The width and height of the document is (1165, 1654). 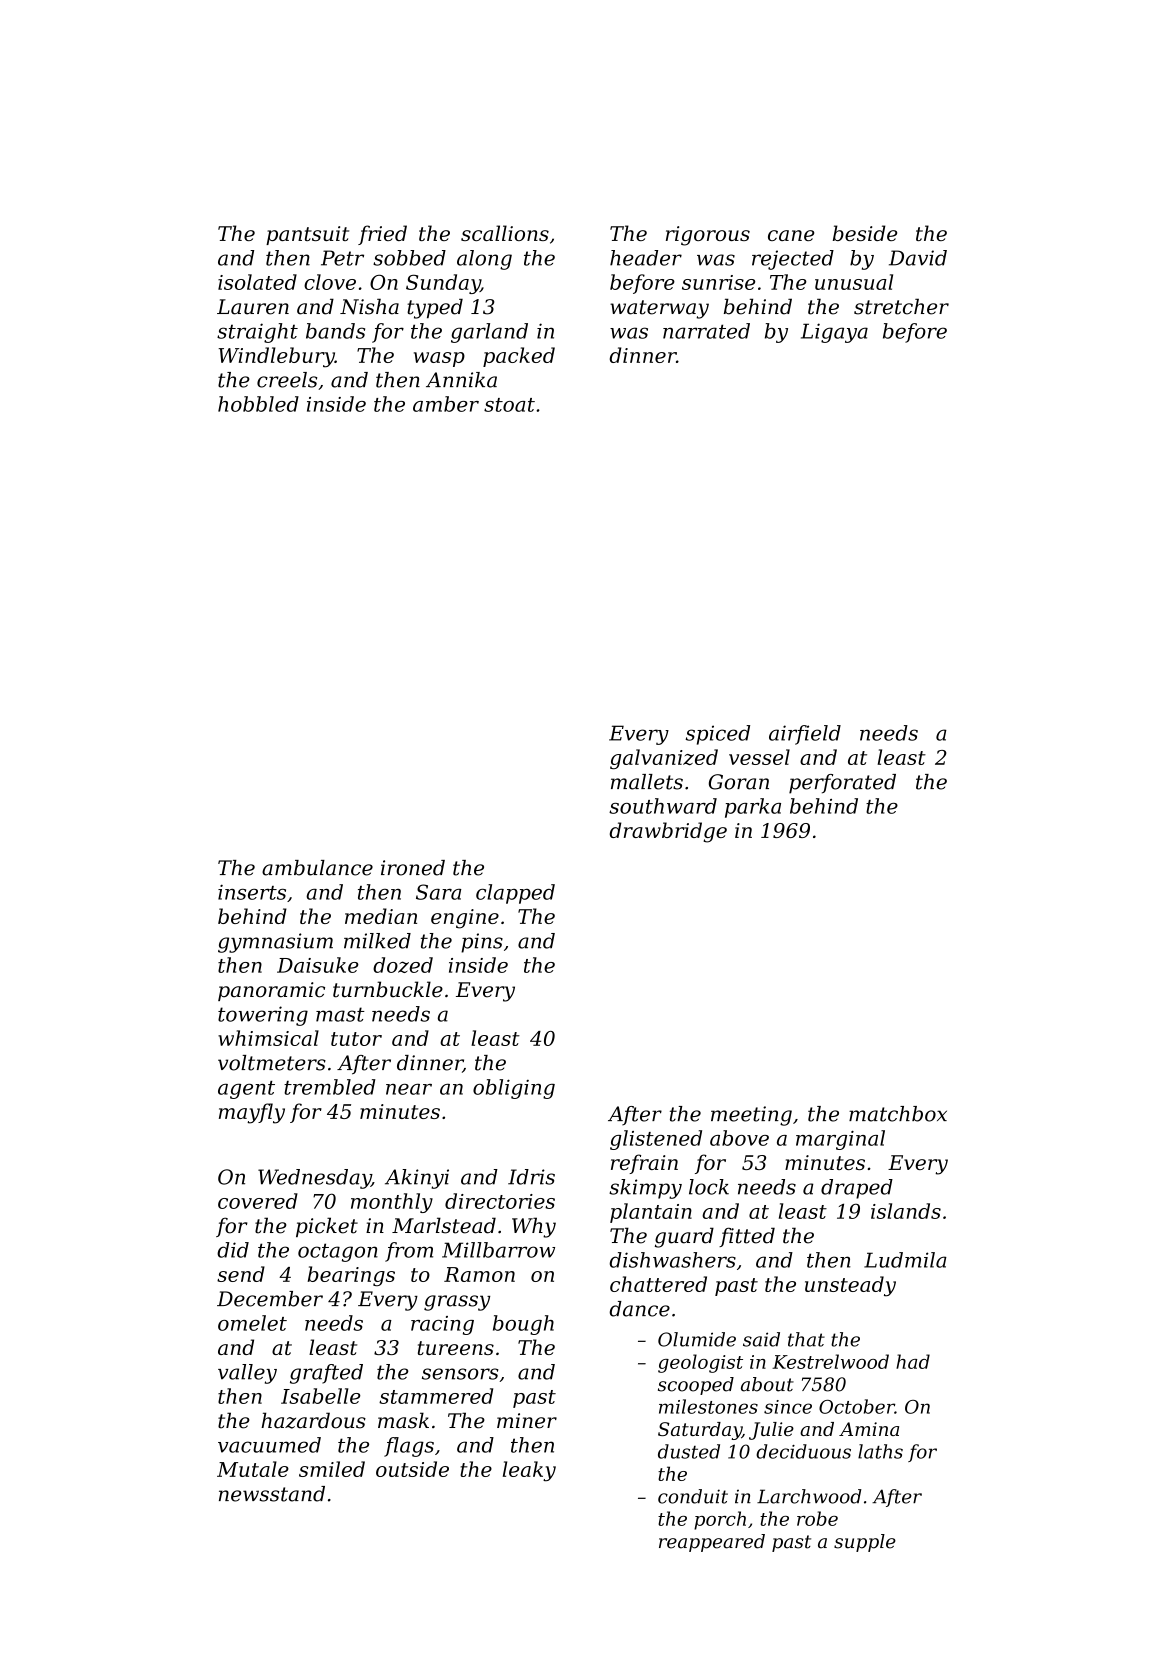 I want to click on isolated, so click(x=257, y=282).
